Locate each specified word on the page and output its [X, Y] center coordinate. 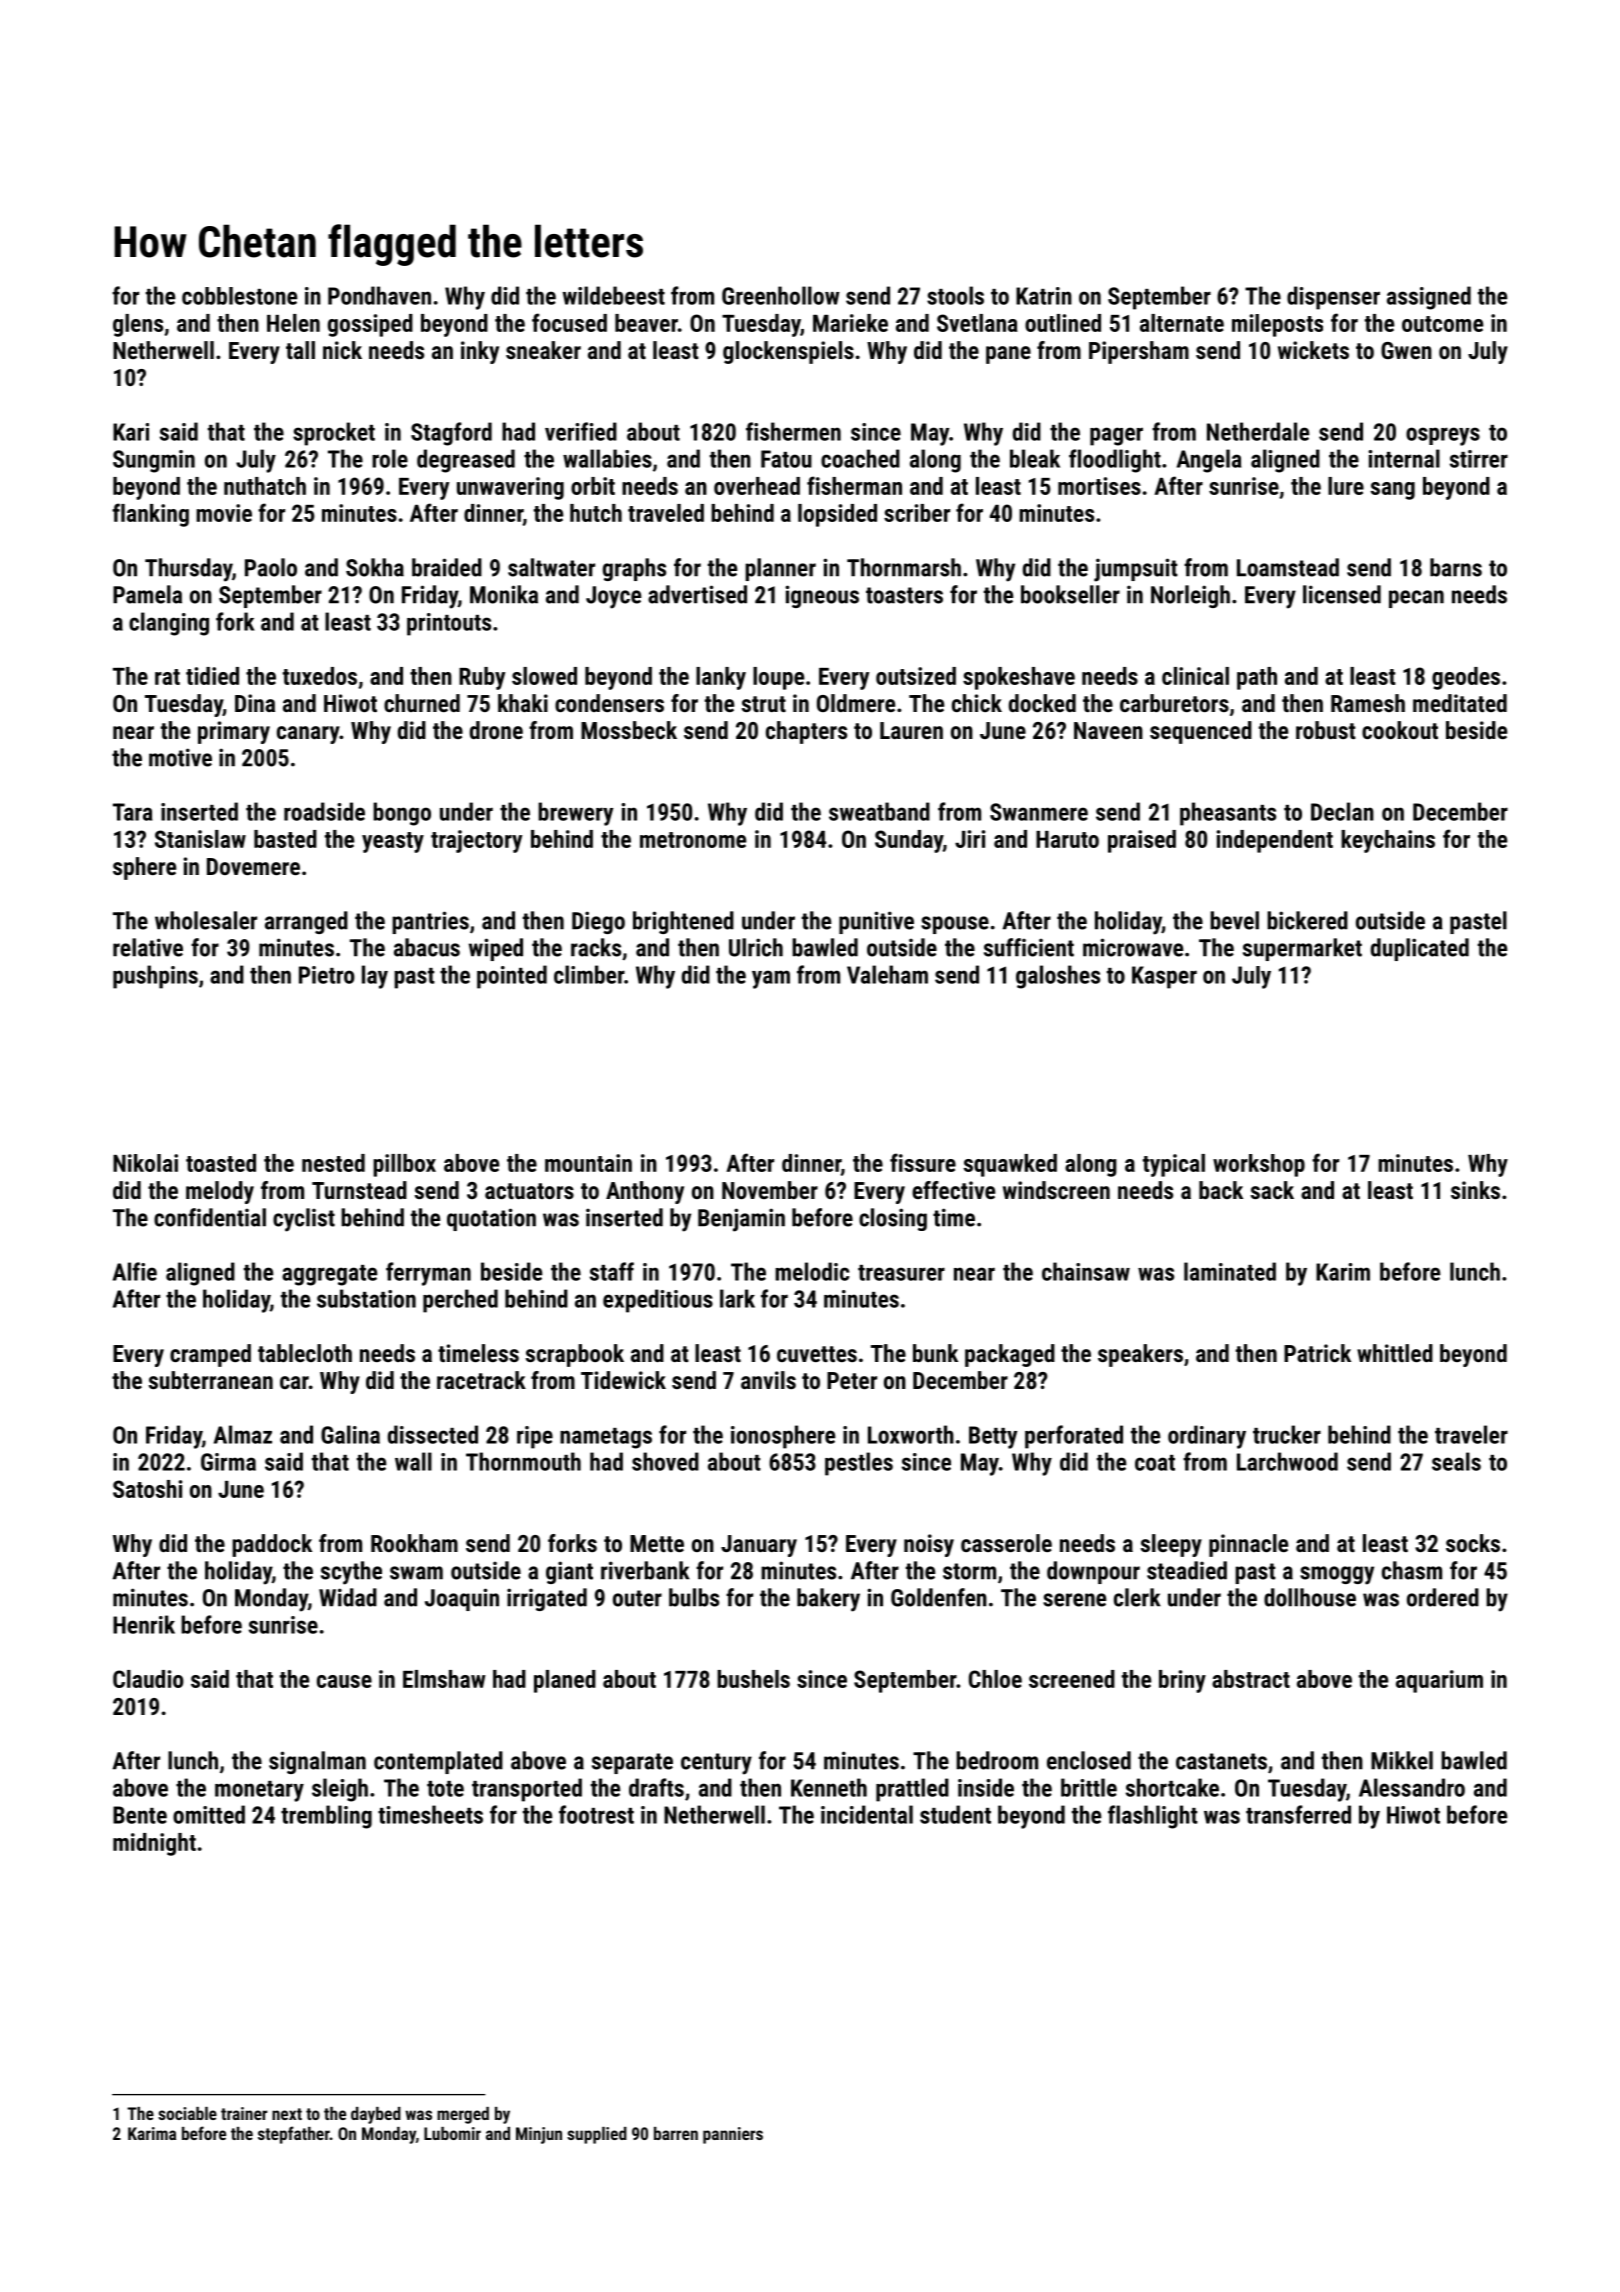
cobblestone [239, 296]
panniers [733, 2135]
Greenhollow [781, 295]
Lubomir [452, 2133]
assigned [1429, 298]
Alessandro [1412, 1787]
